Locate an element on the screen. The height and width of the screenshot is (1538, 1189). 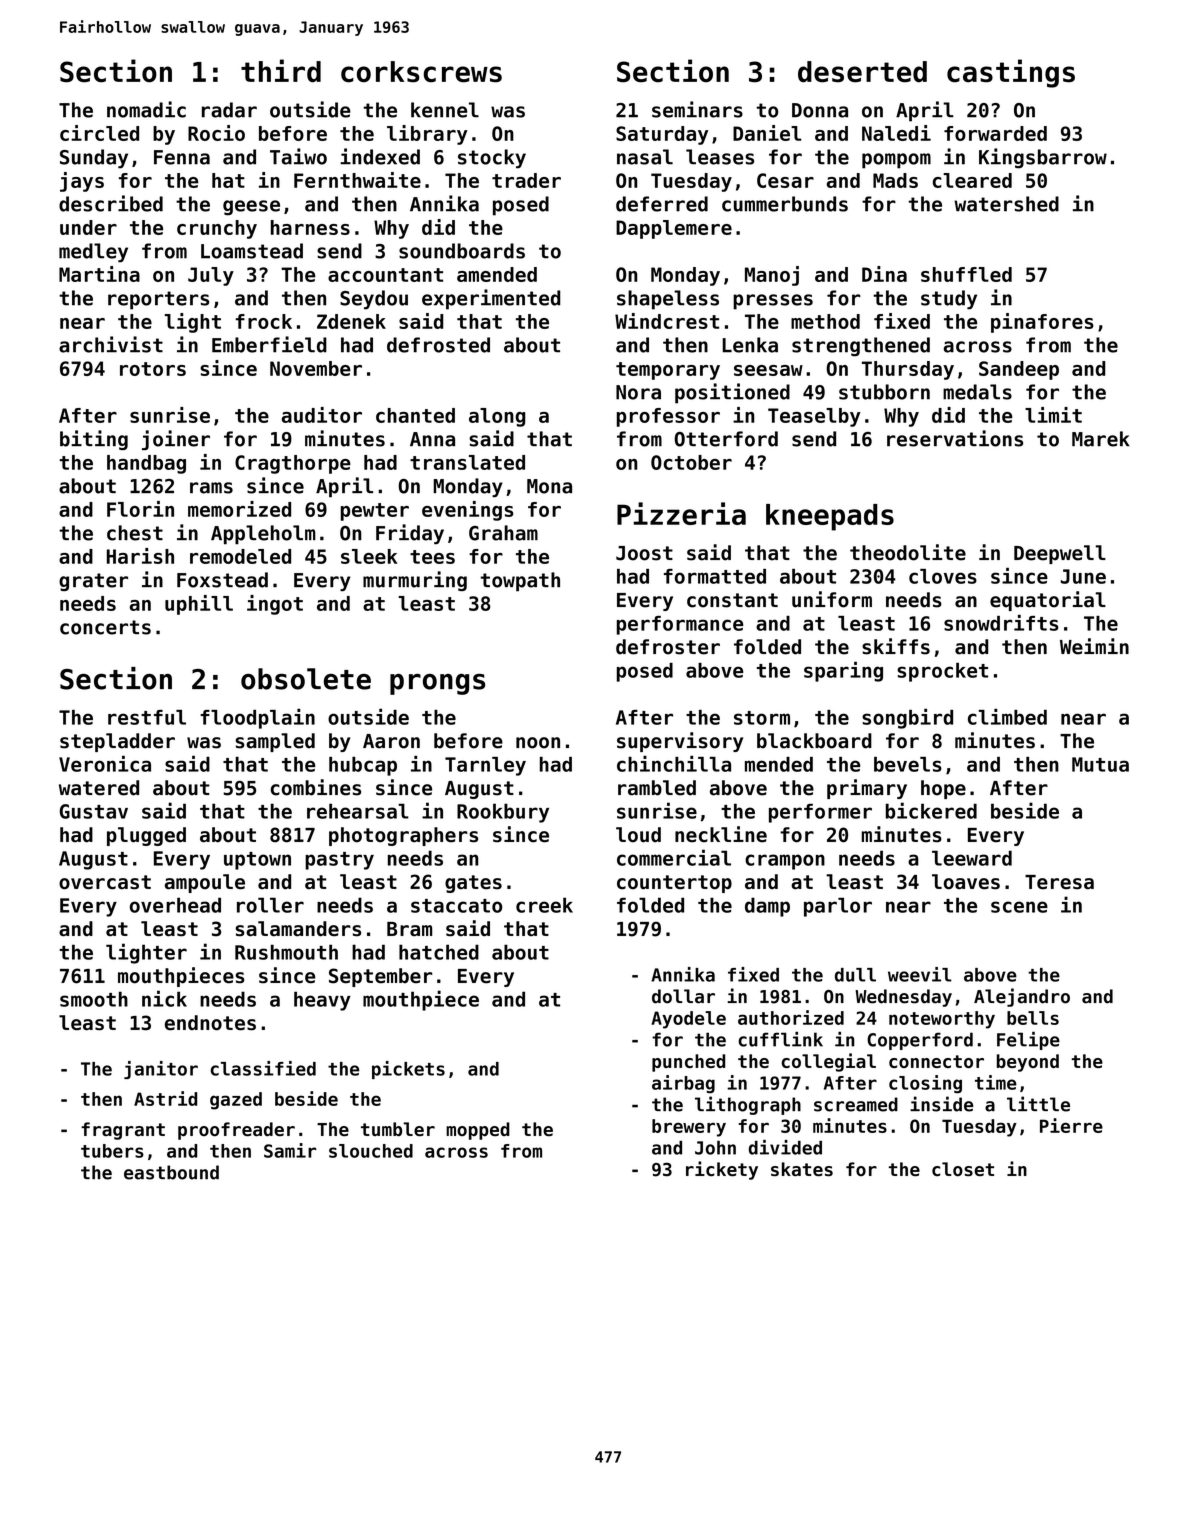
radar is located at coordinates (229, 110).
